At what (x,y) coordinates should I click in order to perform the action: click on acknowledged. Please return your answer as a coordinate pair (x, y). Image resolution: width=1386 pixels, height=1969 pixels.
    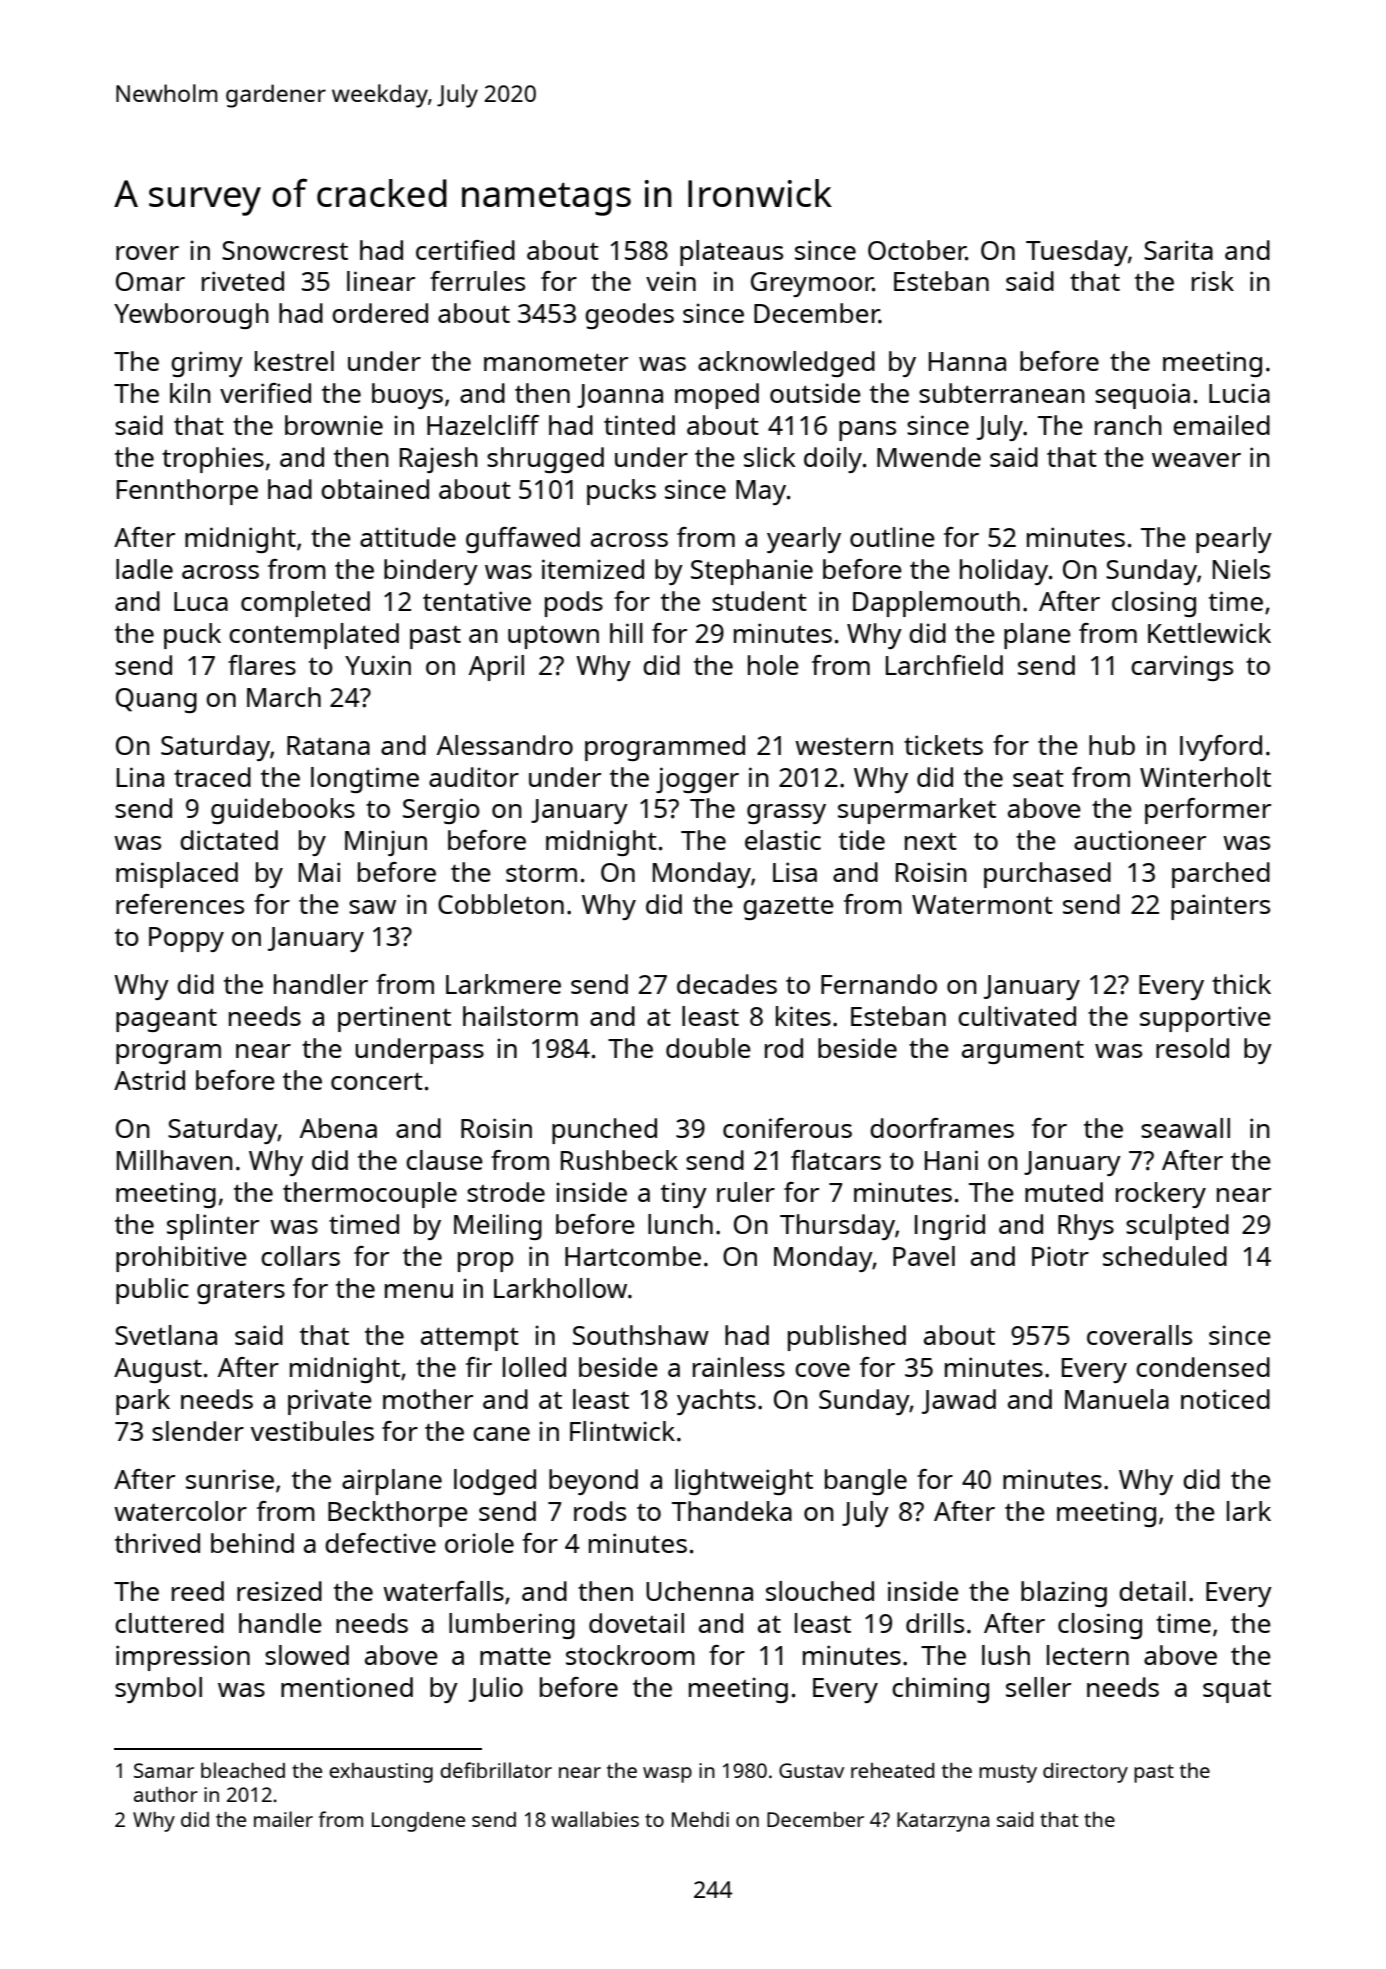
    Looking at the image, I should click on (786, 364).
